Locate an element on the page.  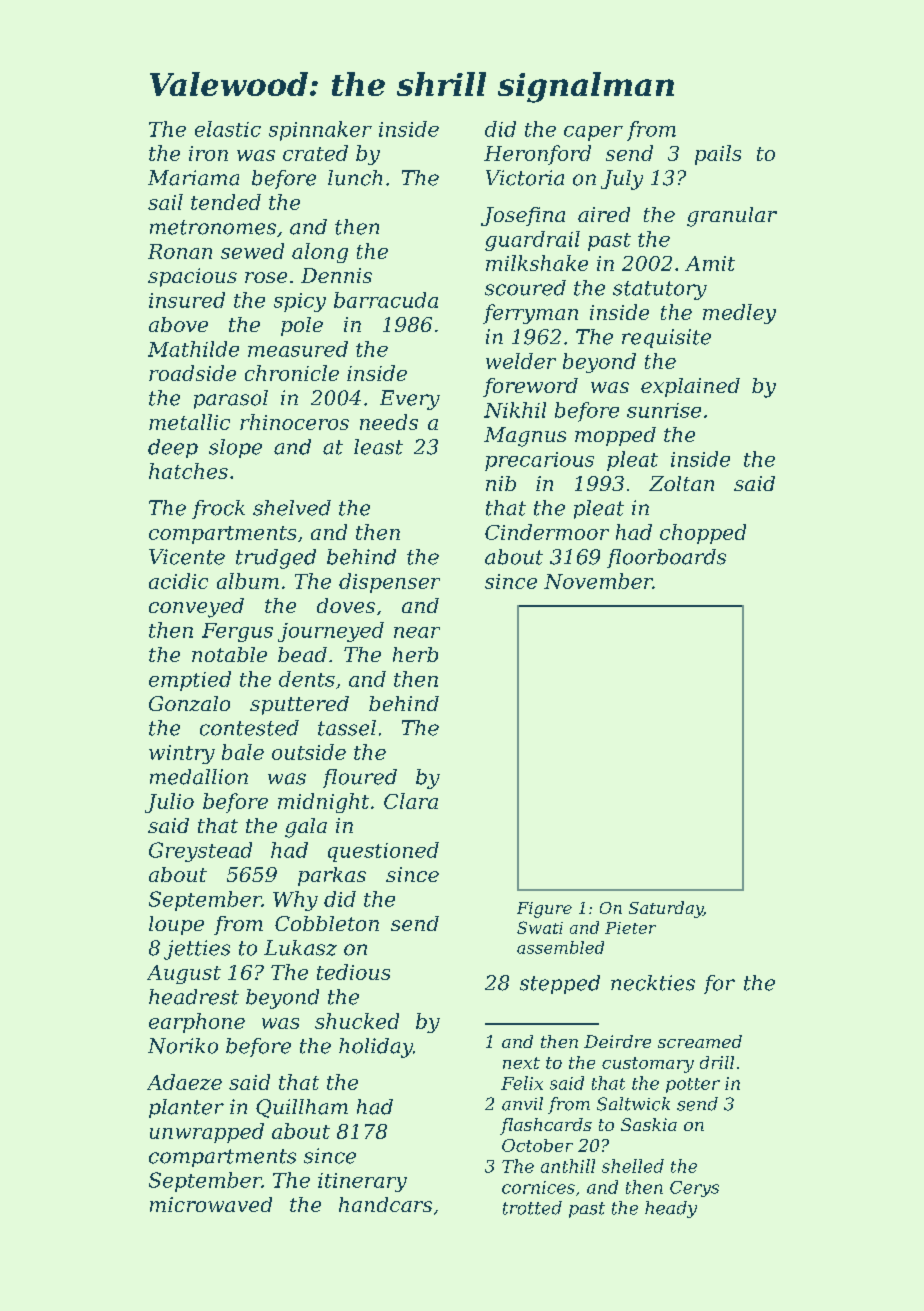
Heronford is located at coordinates (537, 155).
